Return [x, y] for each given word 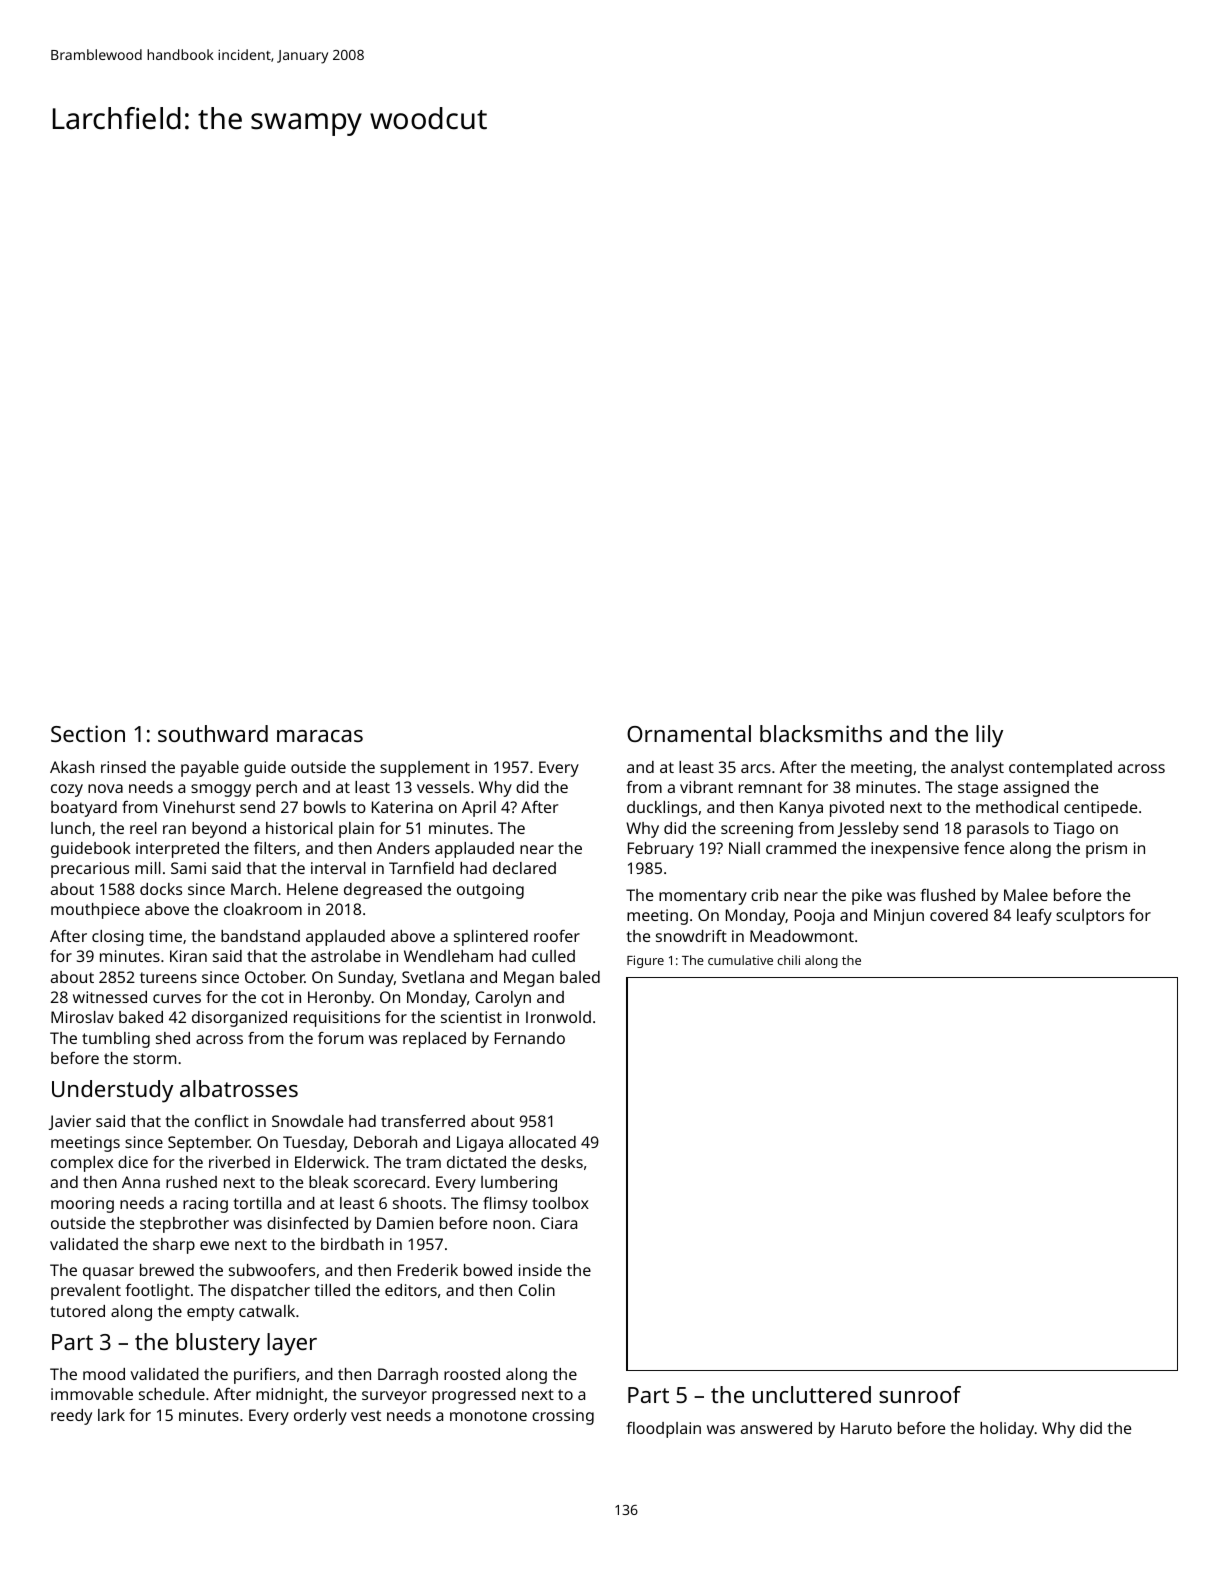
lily [989, 736]
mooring [82, 1205]
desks [562, 1162]
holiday [1007, 1430]
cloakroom [263, 909]
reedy [71, 1417]
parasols [998, 830]
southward [213, 733]
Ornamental [689, 733]
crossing [563, 1417]
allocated [542, 1142]
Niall [744, 848]
